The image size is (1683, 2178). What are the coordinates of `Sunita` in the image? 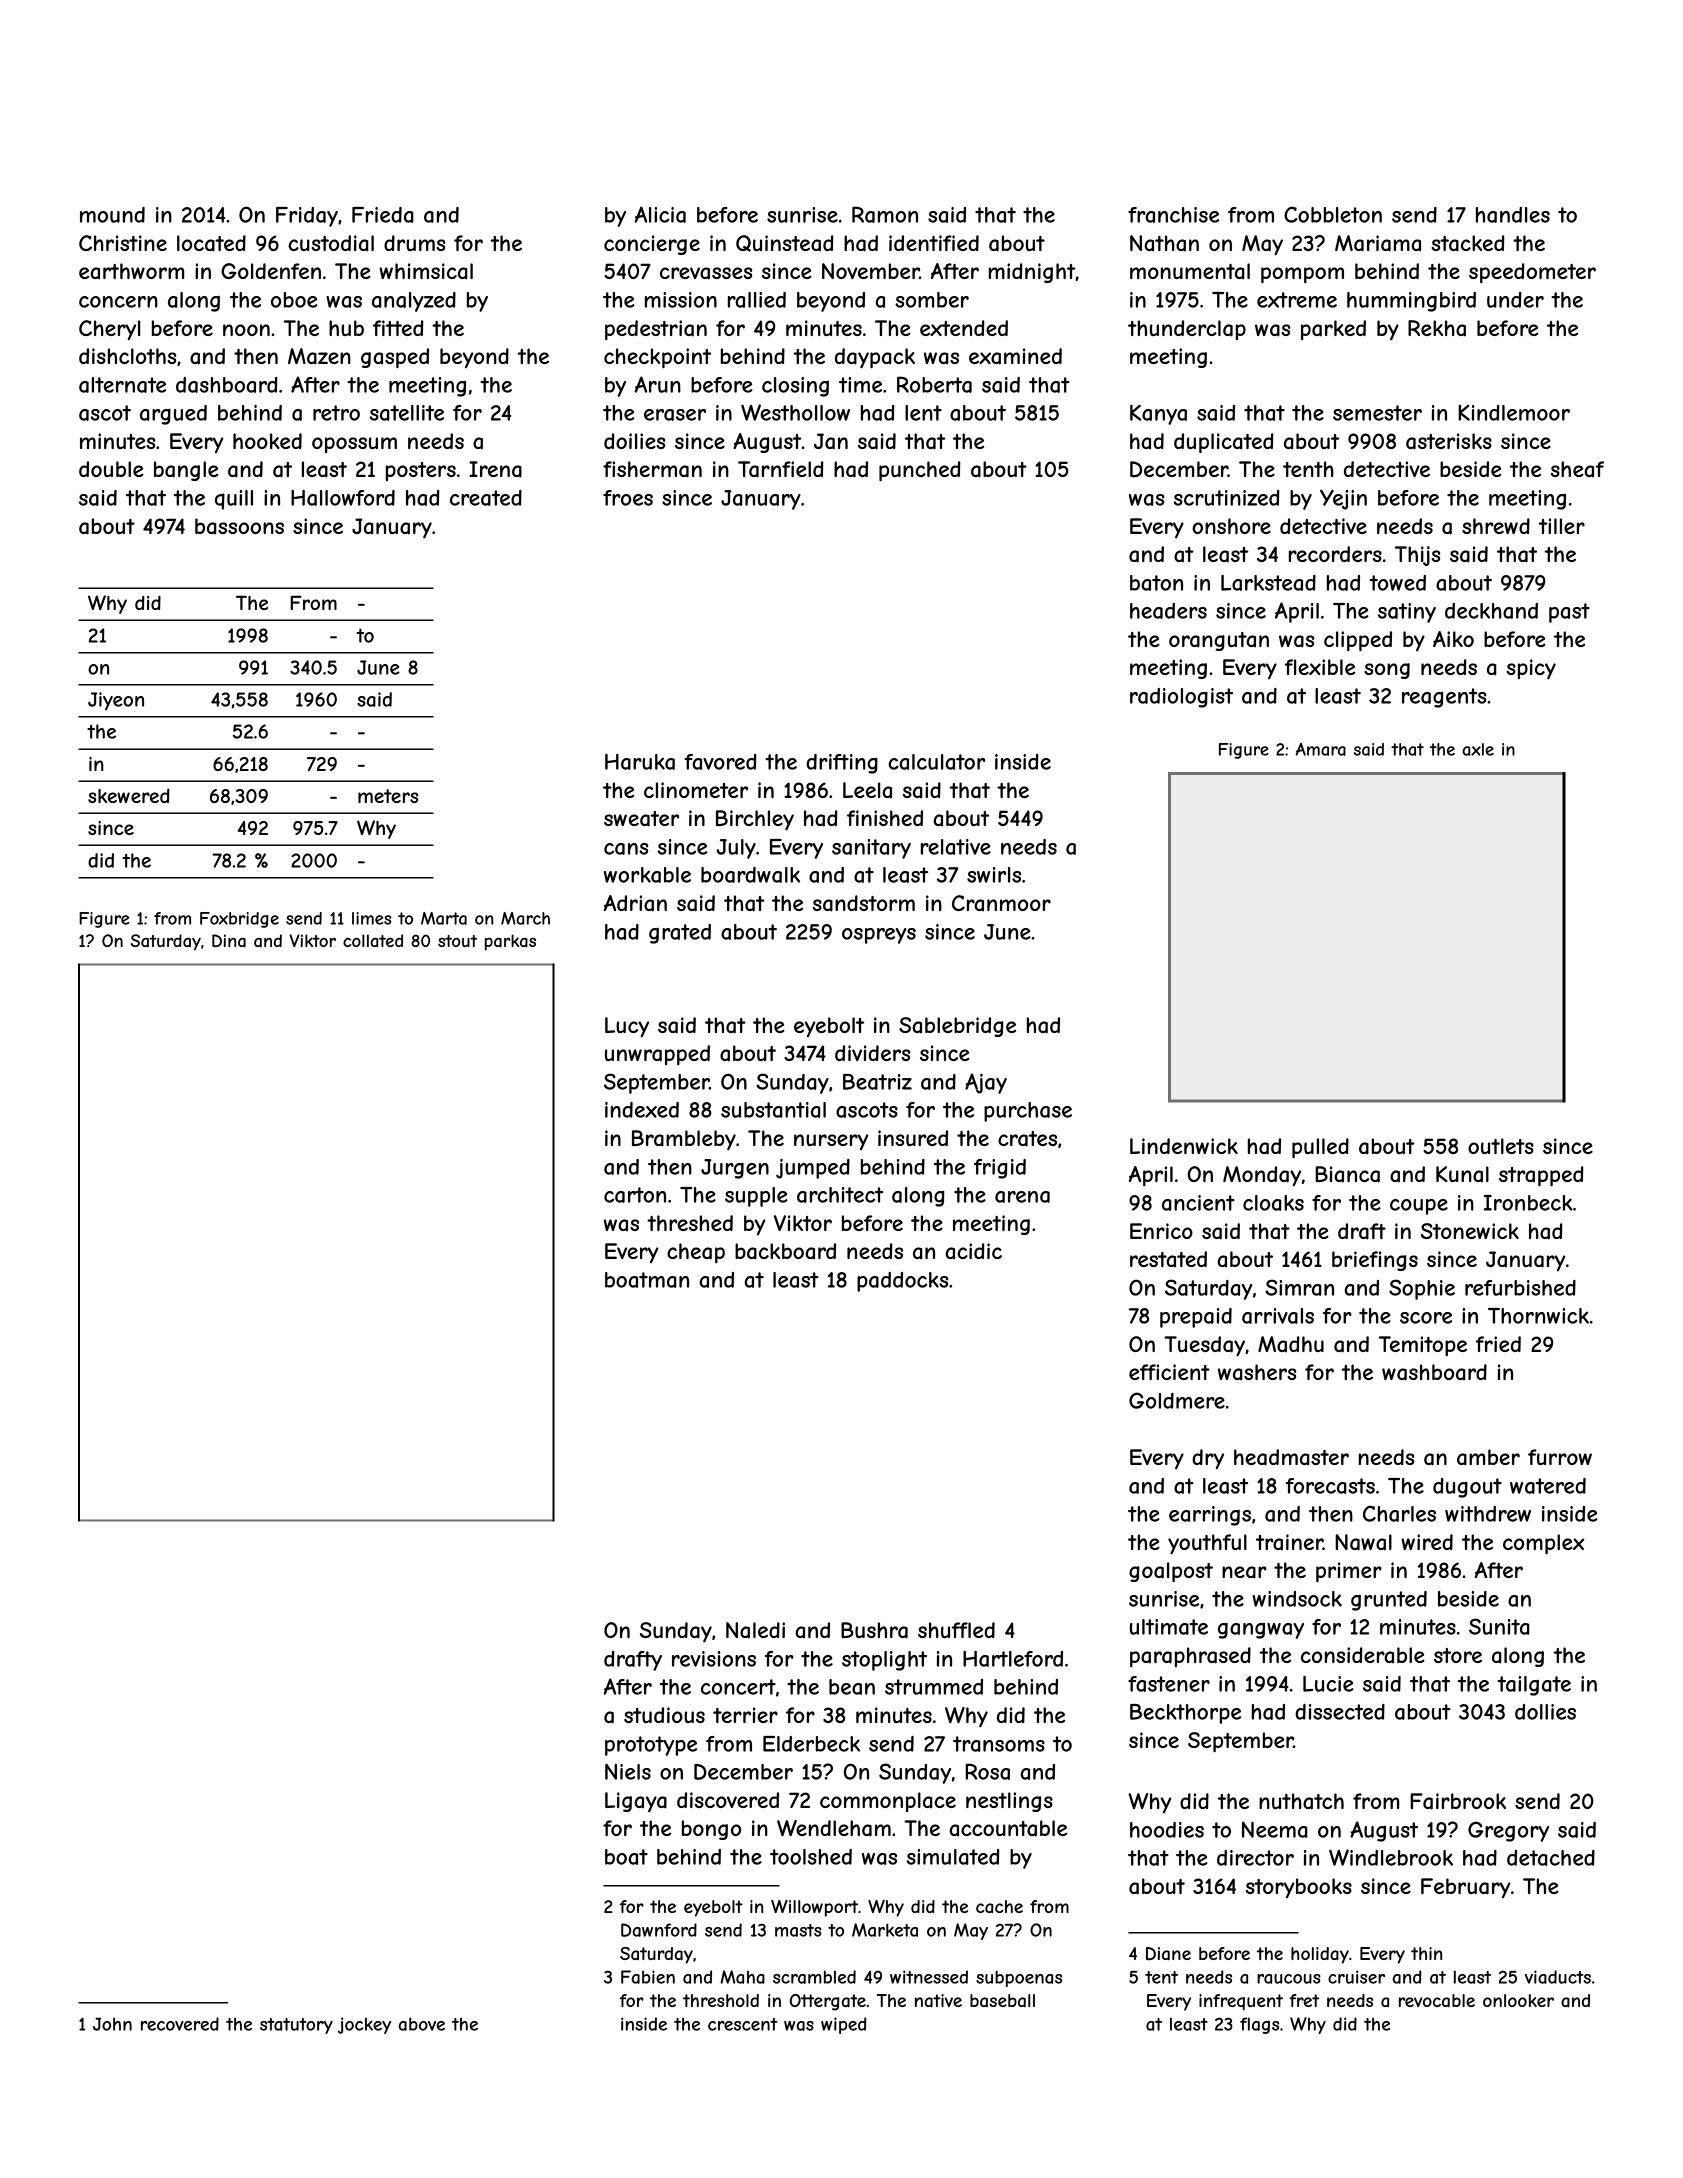 It's located at (1499, 1626).
